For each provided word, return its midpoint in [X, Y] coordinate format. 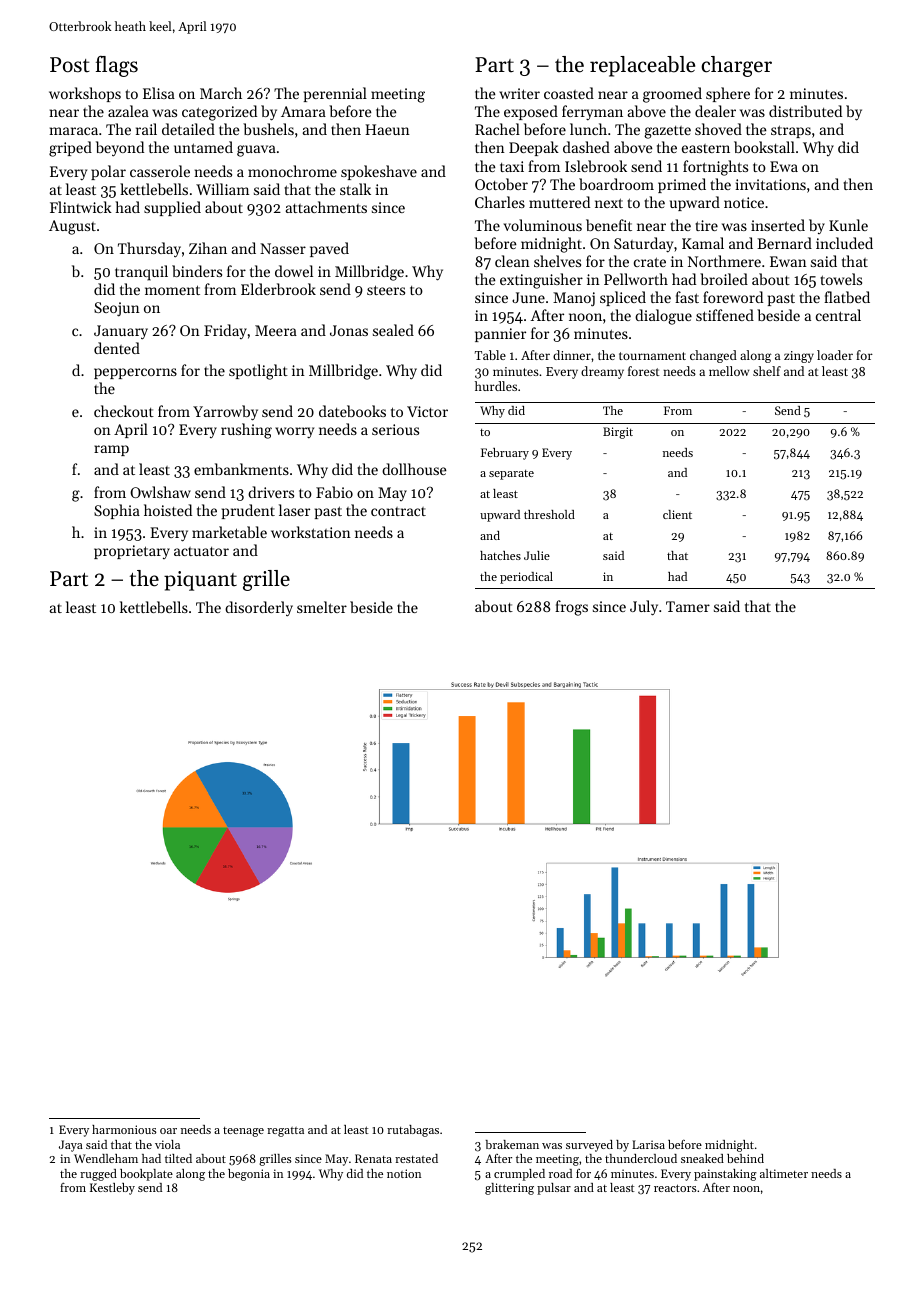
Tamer [688, 606]
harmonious [124, 1129]
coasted [569, 93]
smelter [322, 607]
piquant [200, 581]
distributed [805, 111]
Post [70, 65]
